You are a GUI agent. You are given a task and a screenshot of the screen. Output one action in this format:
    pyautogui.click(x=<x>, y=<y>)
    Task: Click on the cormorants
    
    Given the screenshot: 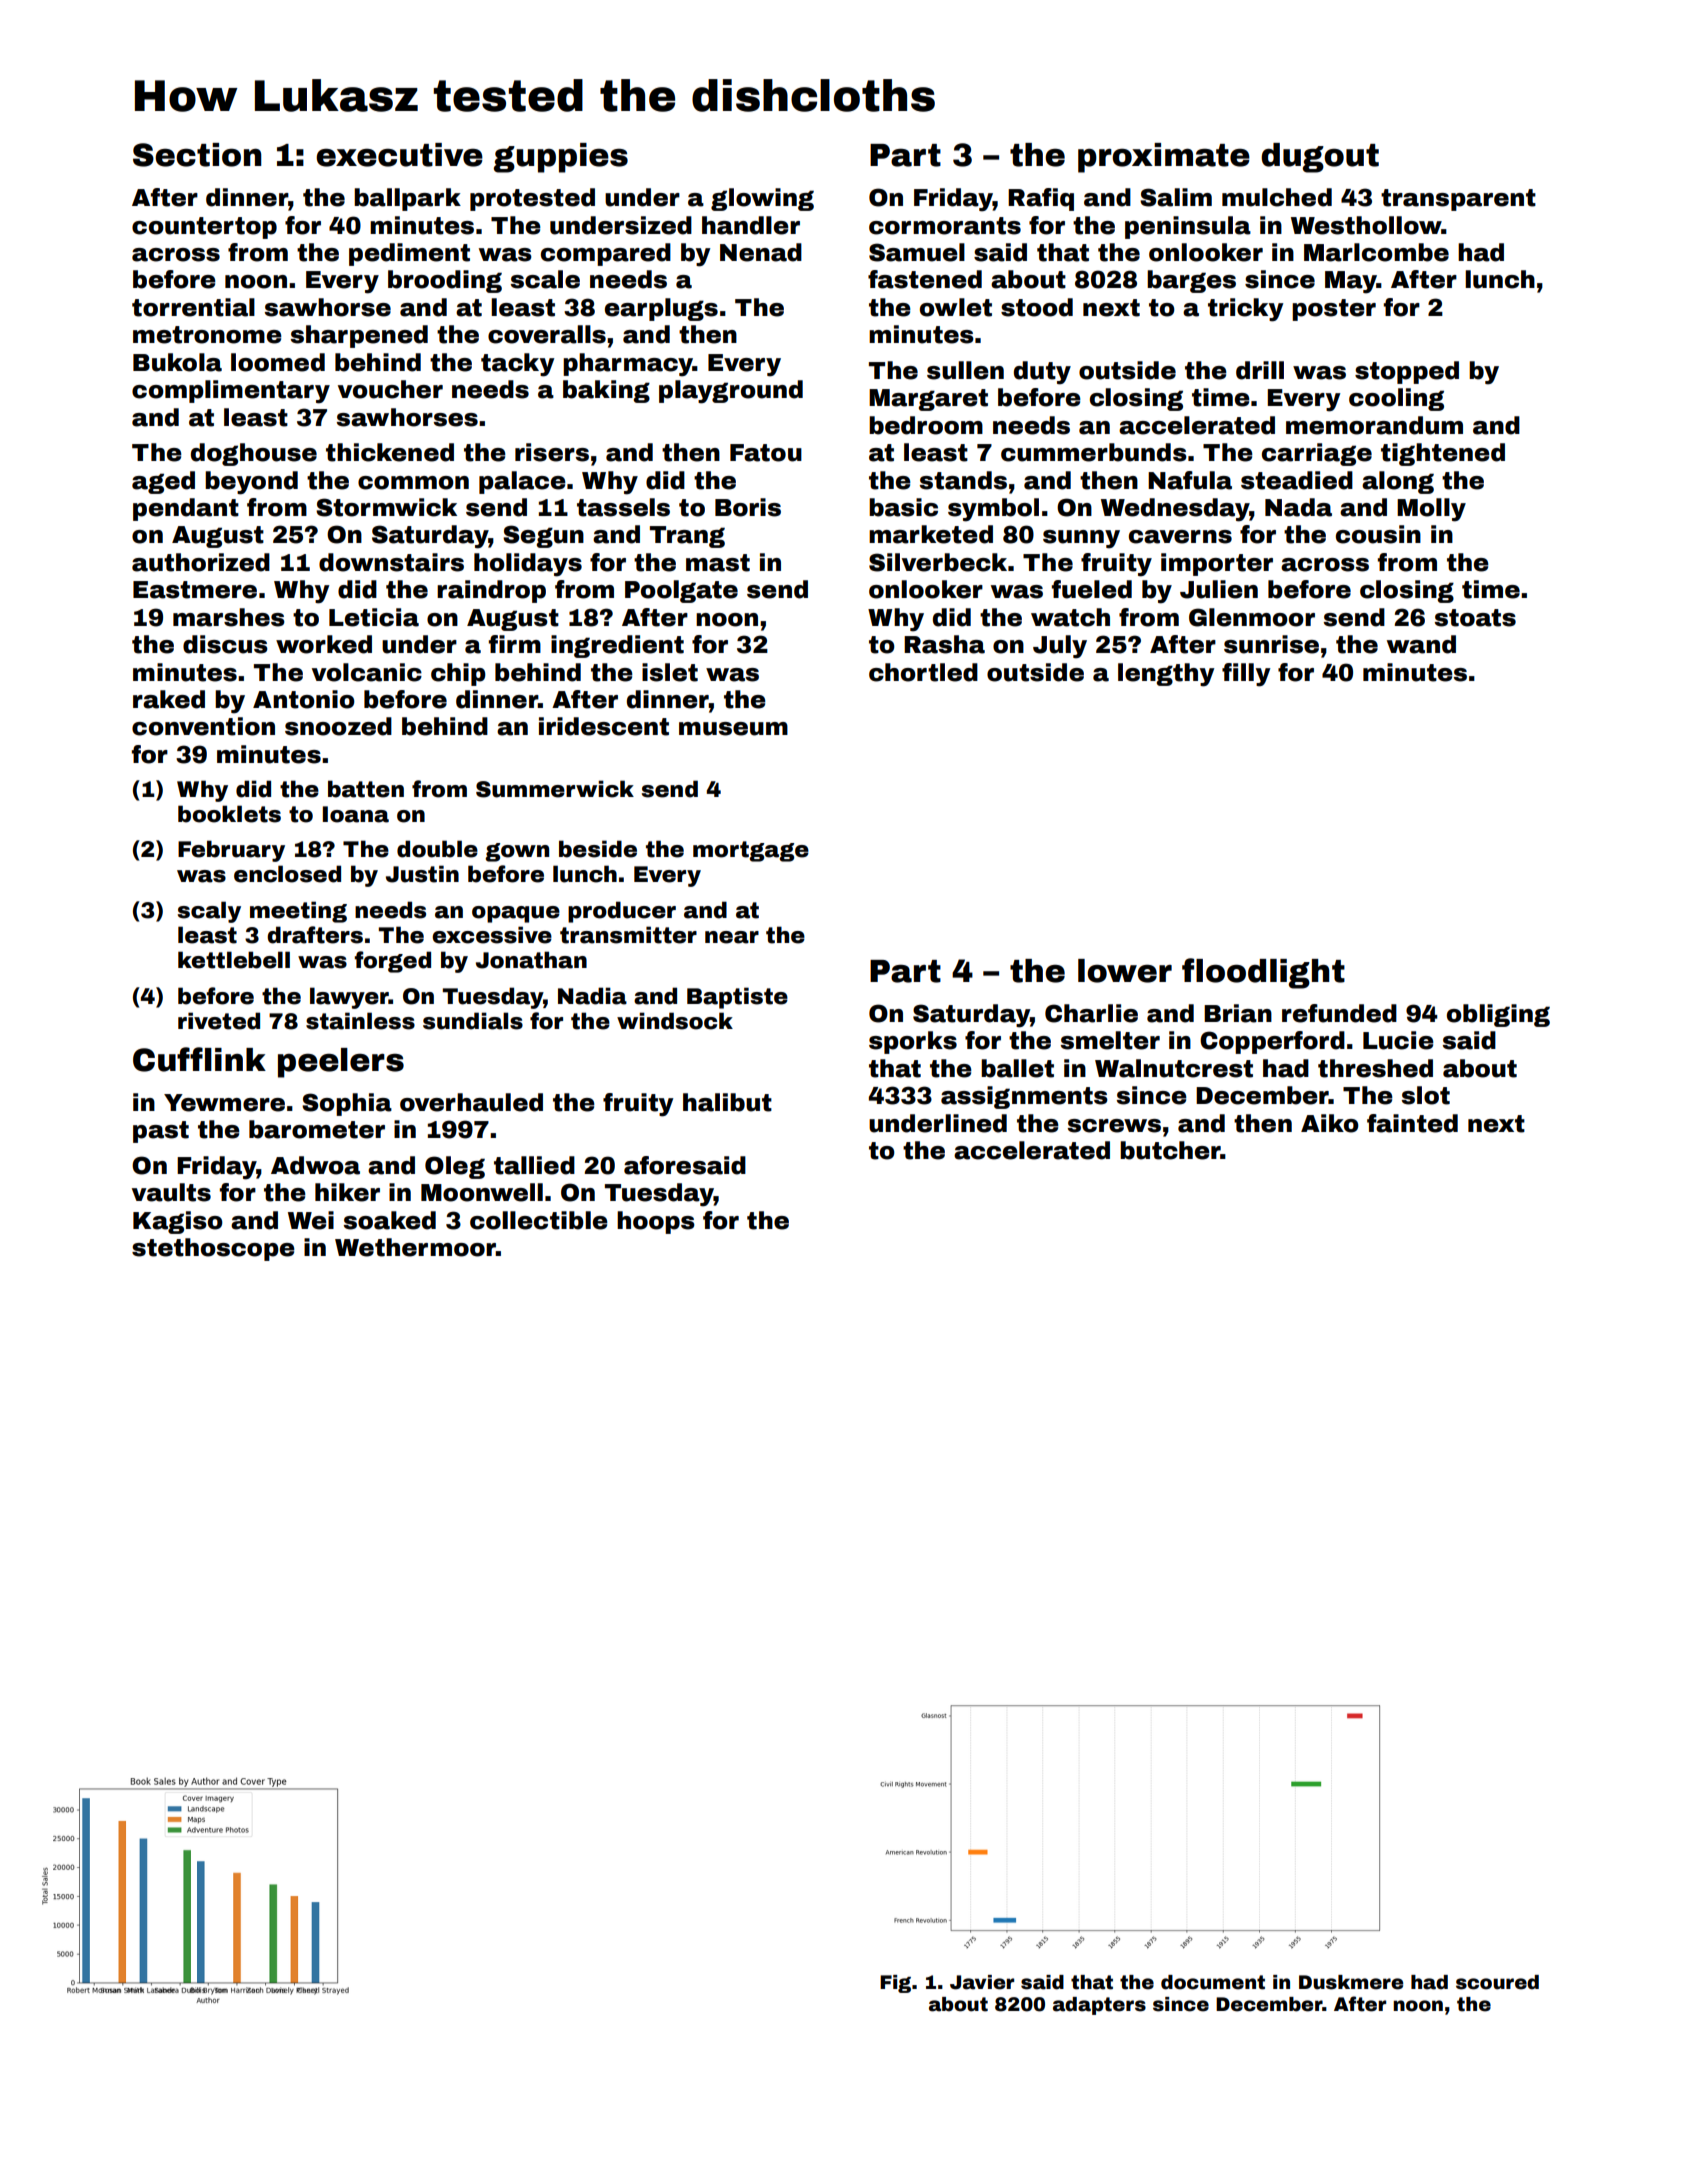 What is the action you would take?
    pyautogui.click(x=945, y=226)
